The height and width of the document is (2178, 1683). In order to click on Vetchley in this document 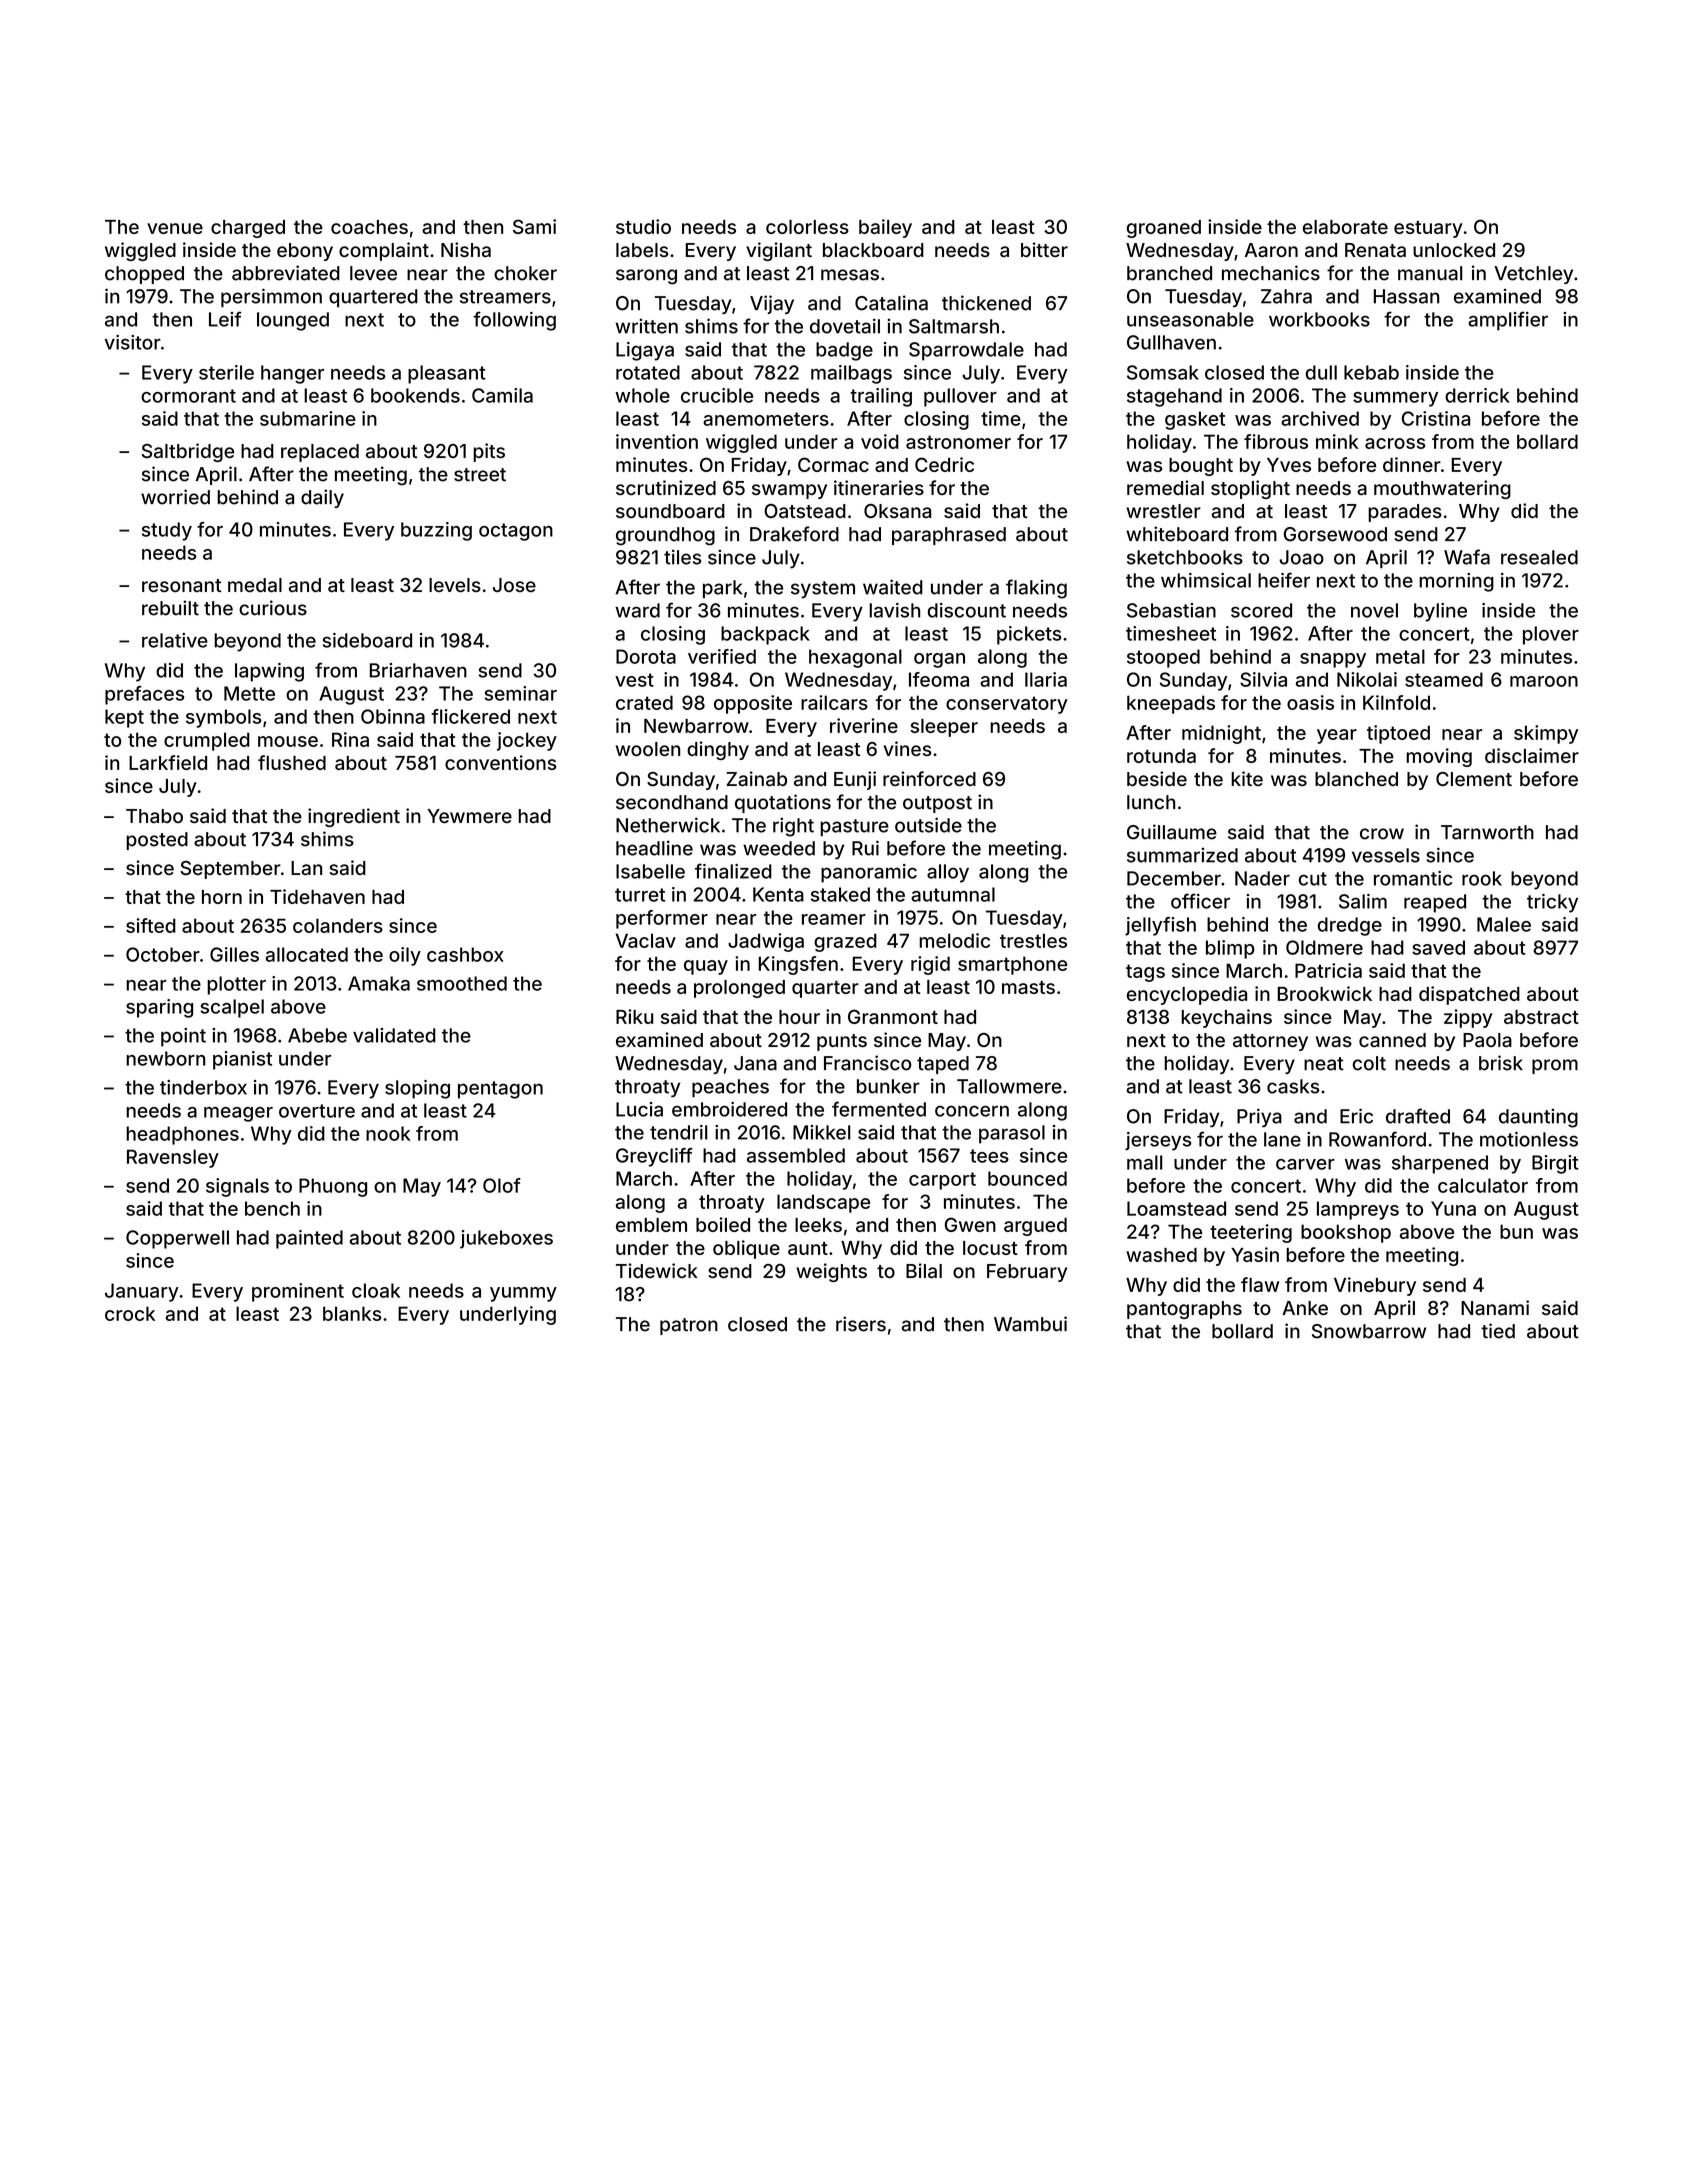, I will do `click(1533, 275)`.
